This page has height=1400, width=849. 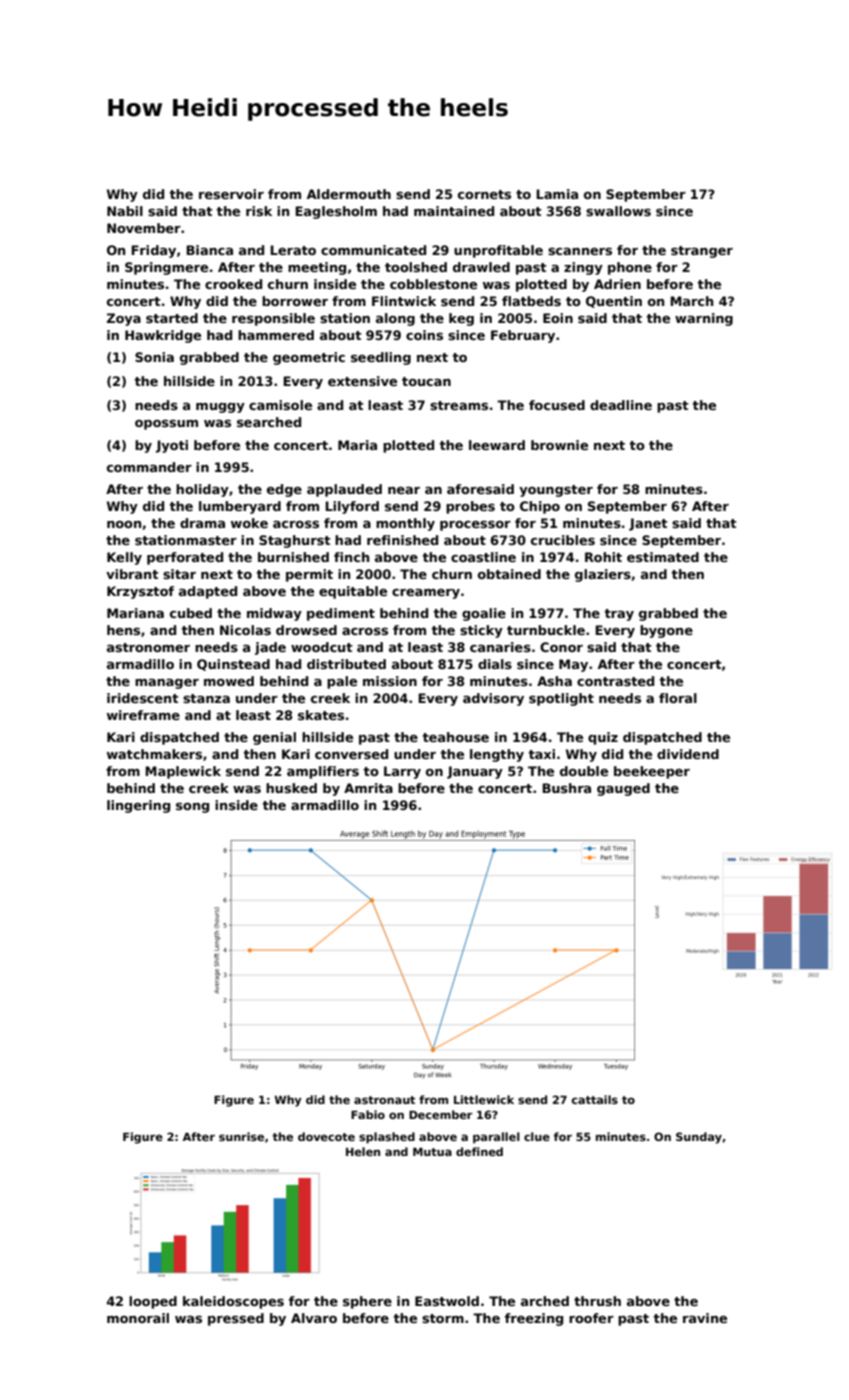 I want to click on focused, so click(x=557, y=405).
